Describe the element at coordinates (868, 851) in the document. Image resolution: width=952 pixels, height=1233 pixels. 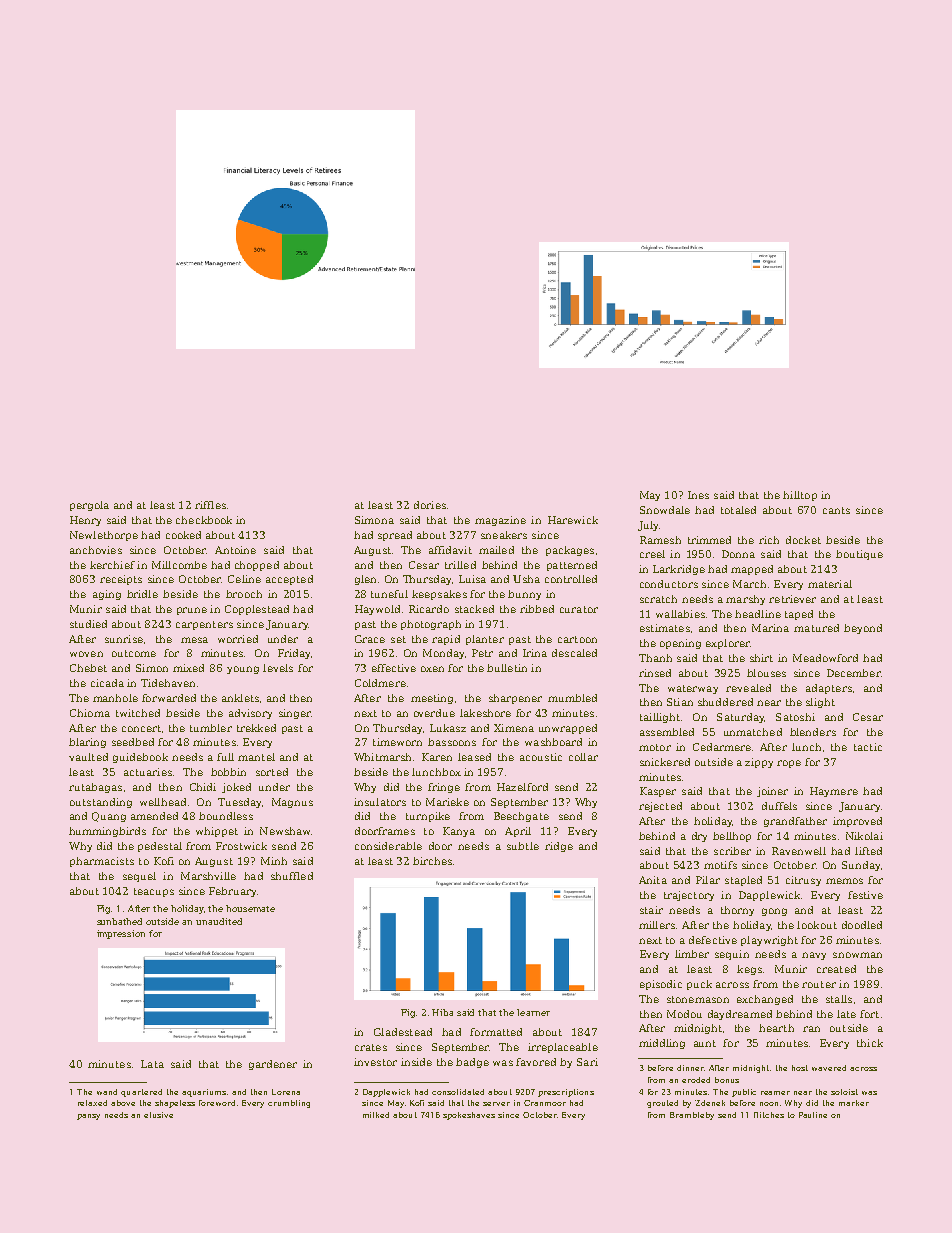
I see `lifted` at that location.
